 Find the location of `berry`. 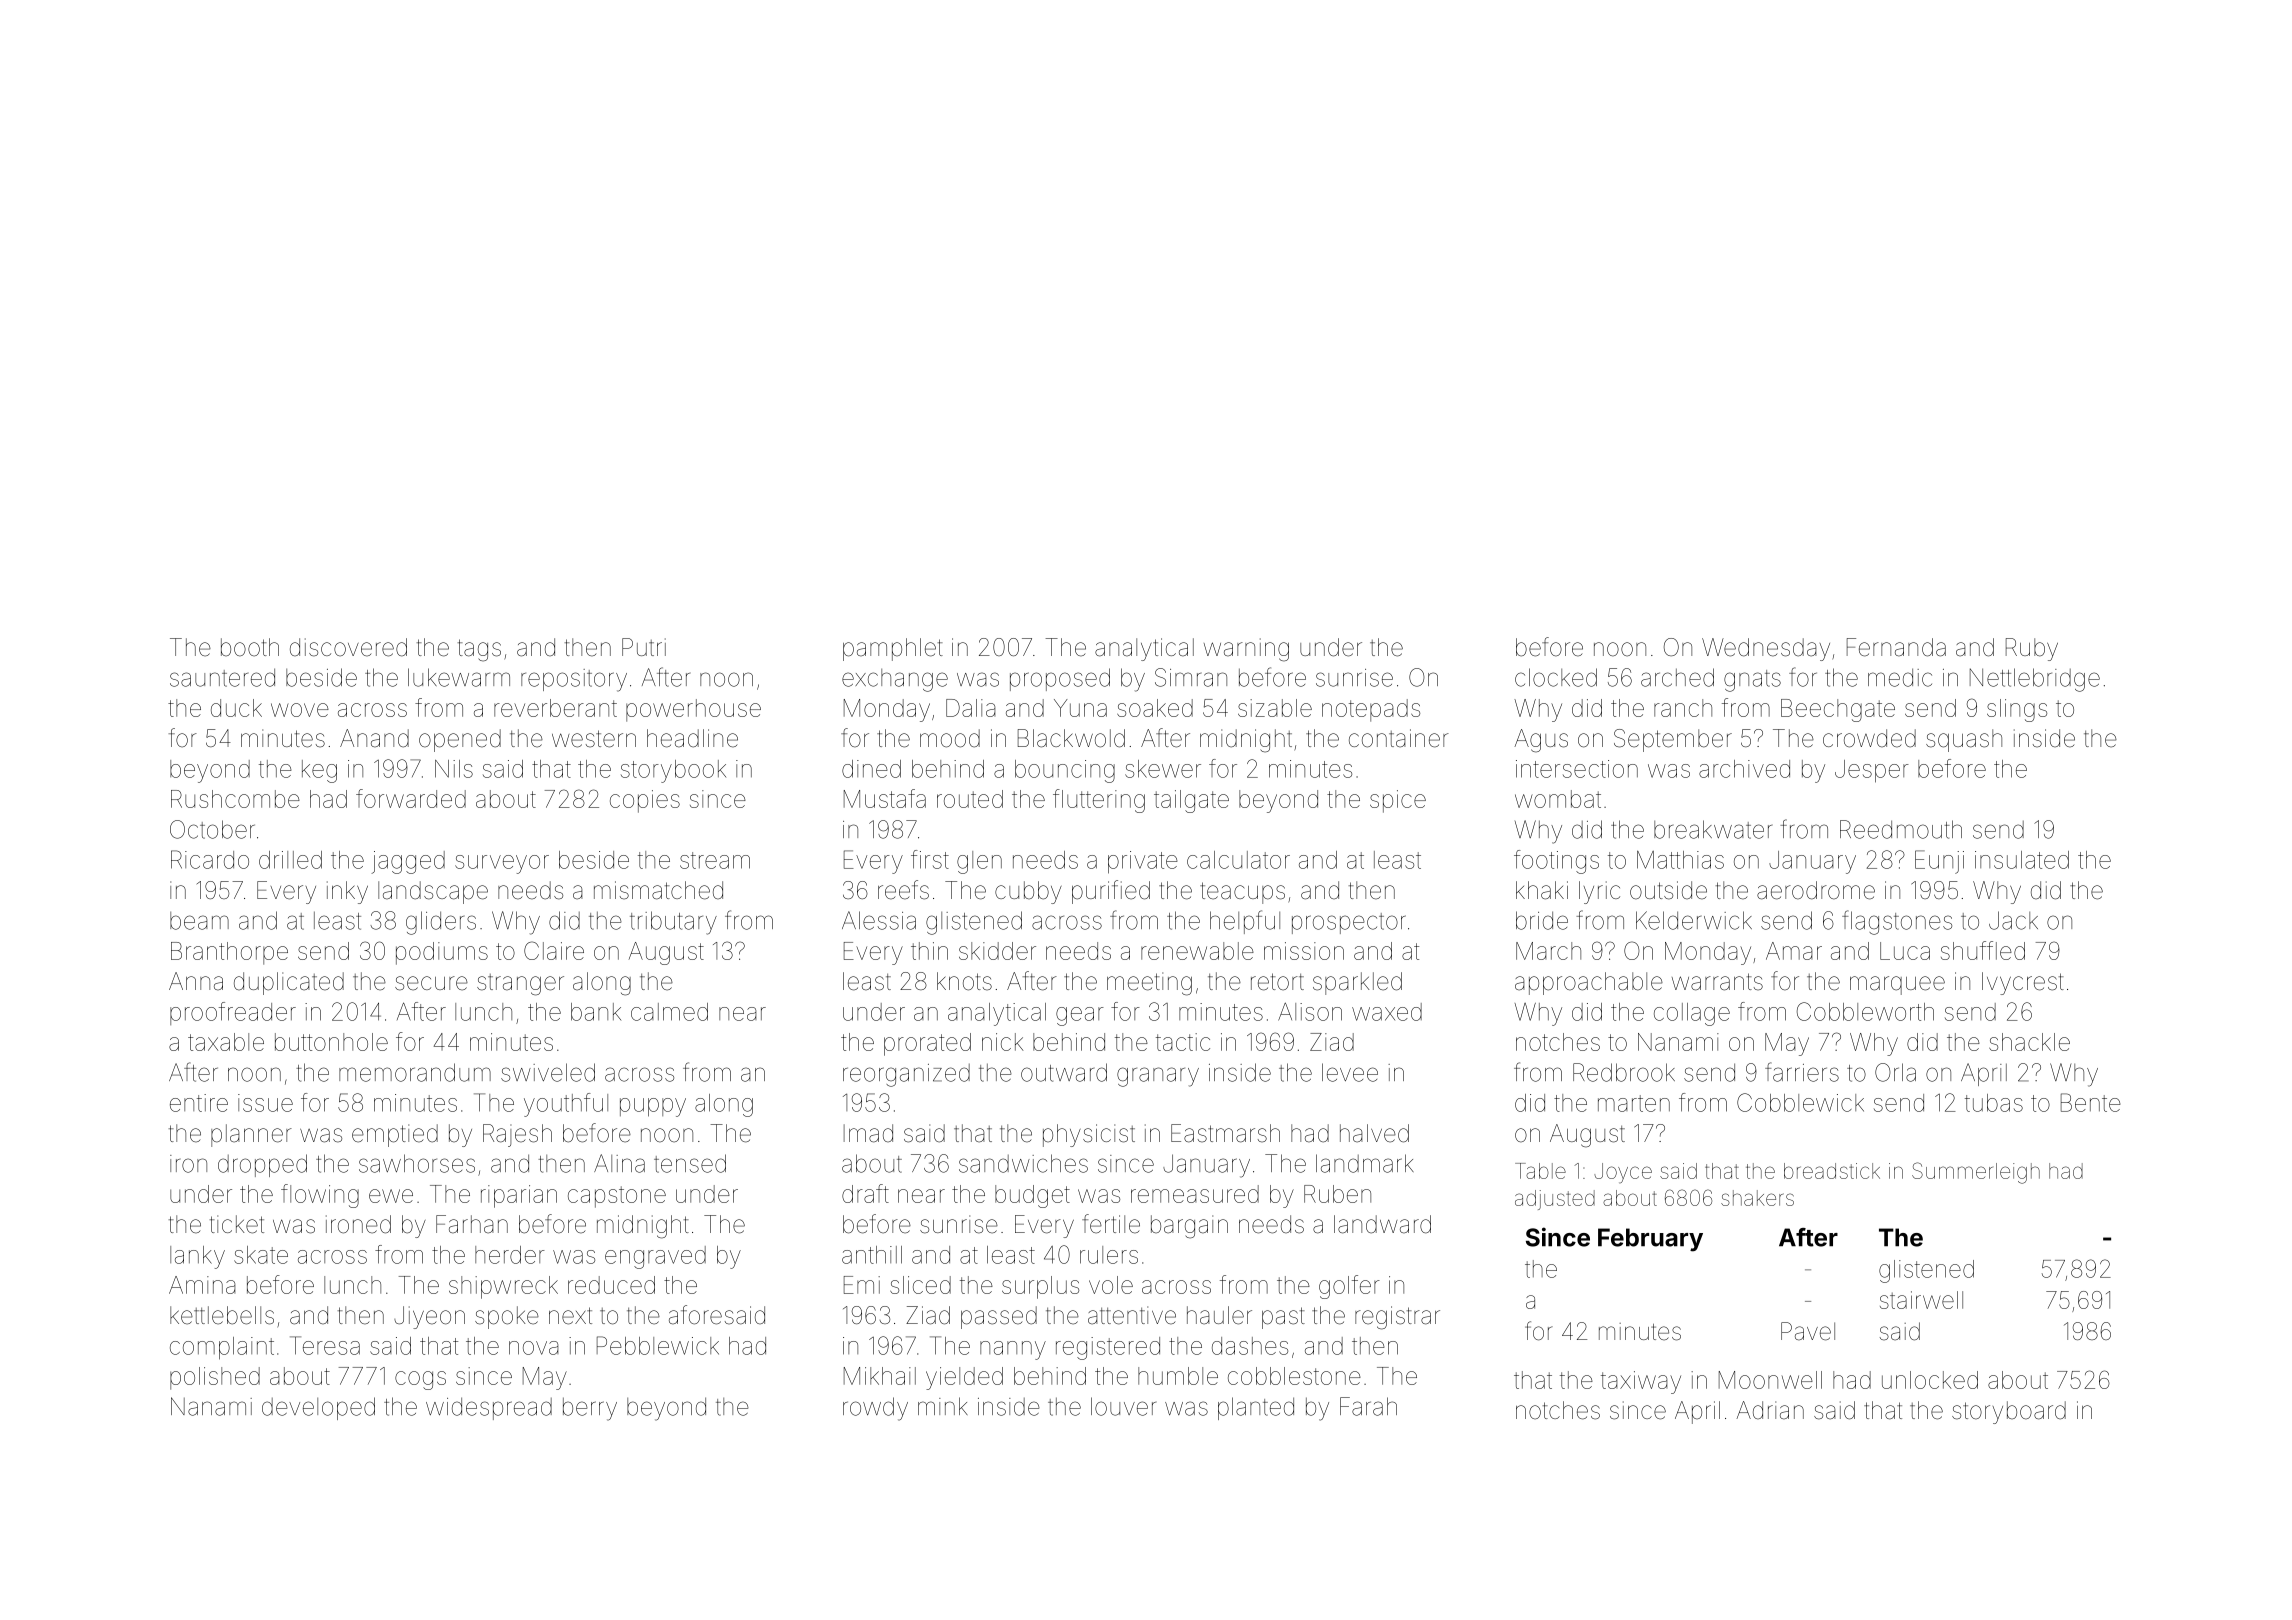

berry is located at coordinates (590, 1409).
